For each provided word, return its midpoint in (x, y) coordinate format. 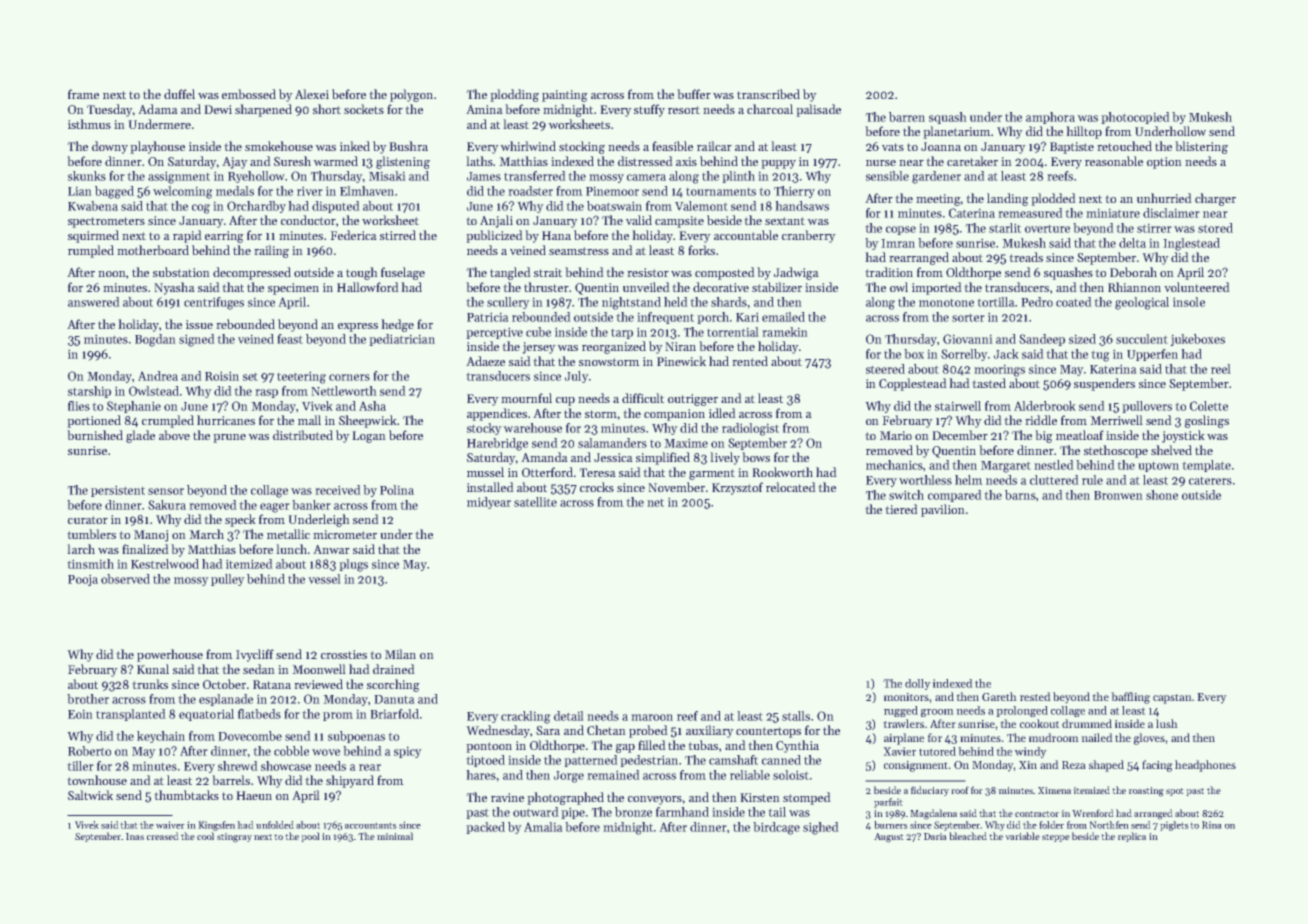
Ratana (272, 684)
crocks (597, 487)
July (576, 377)
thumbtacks (186, 795)
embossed (249, 94)
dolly (918, 684)
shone (1162, 495)
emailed (783, 317)
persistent (118, 491)
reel (1221, 369)
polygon (411, 95)
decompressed (252, 273)
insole (1189, 302)
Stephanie (134, 407)
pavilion (943, 510)
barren (907, 117)
